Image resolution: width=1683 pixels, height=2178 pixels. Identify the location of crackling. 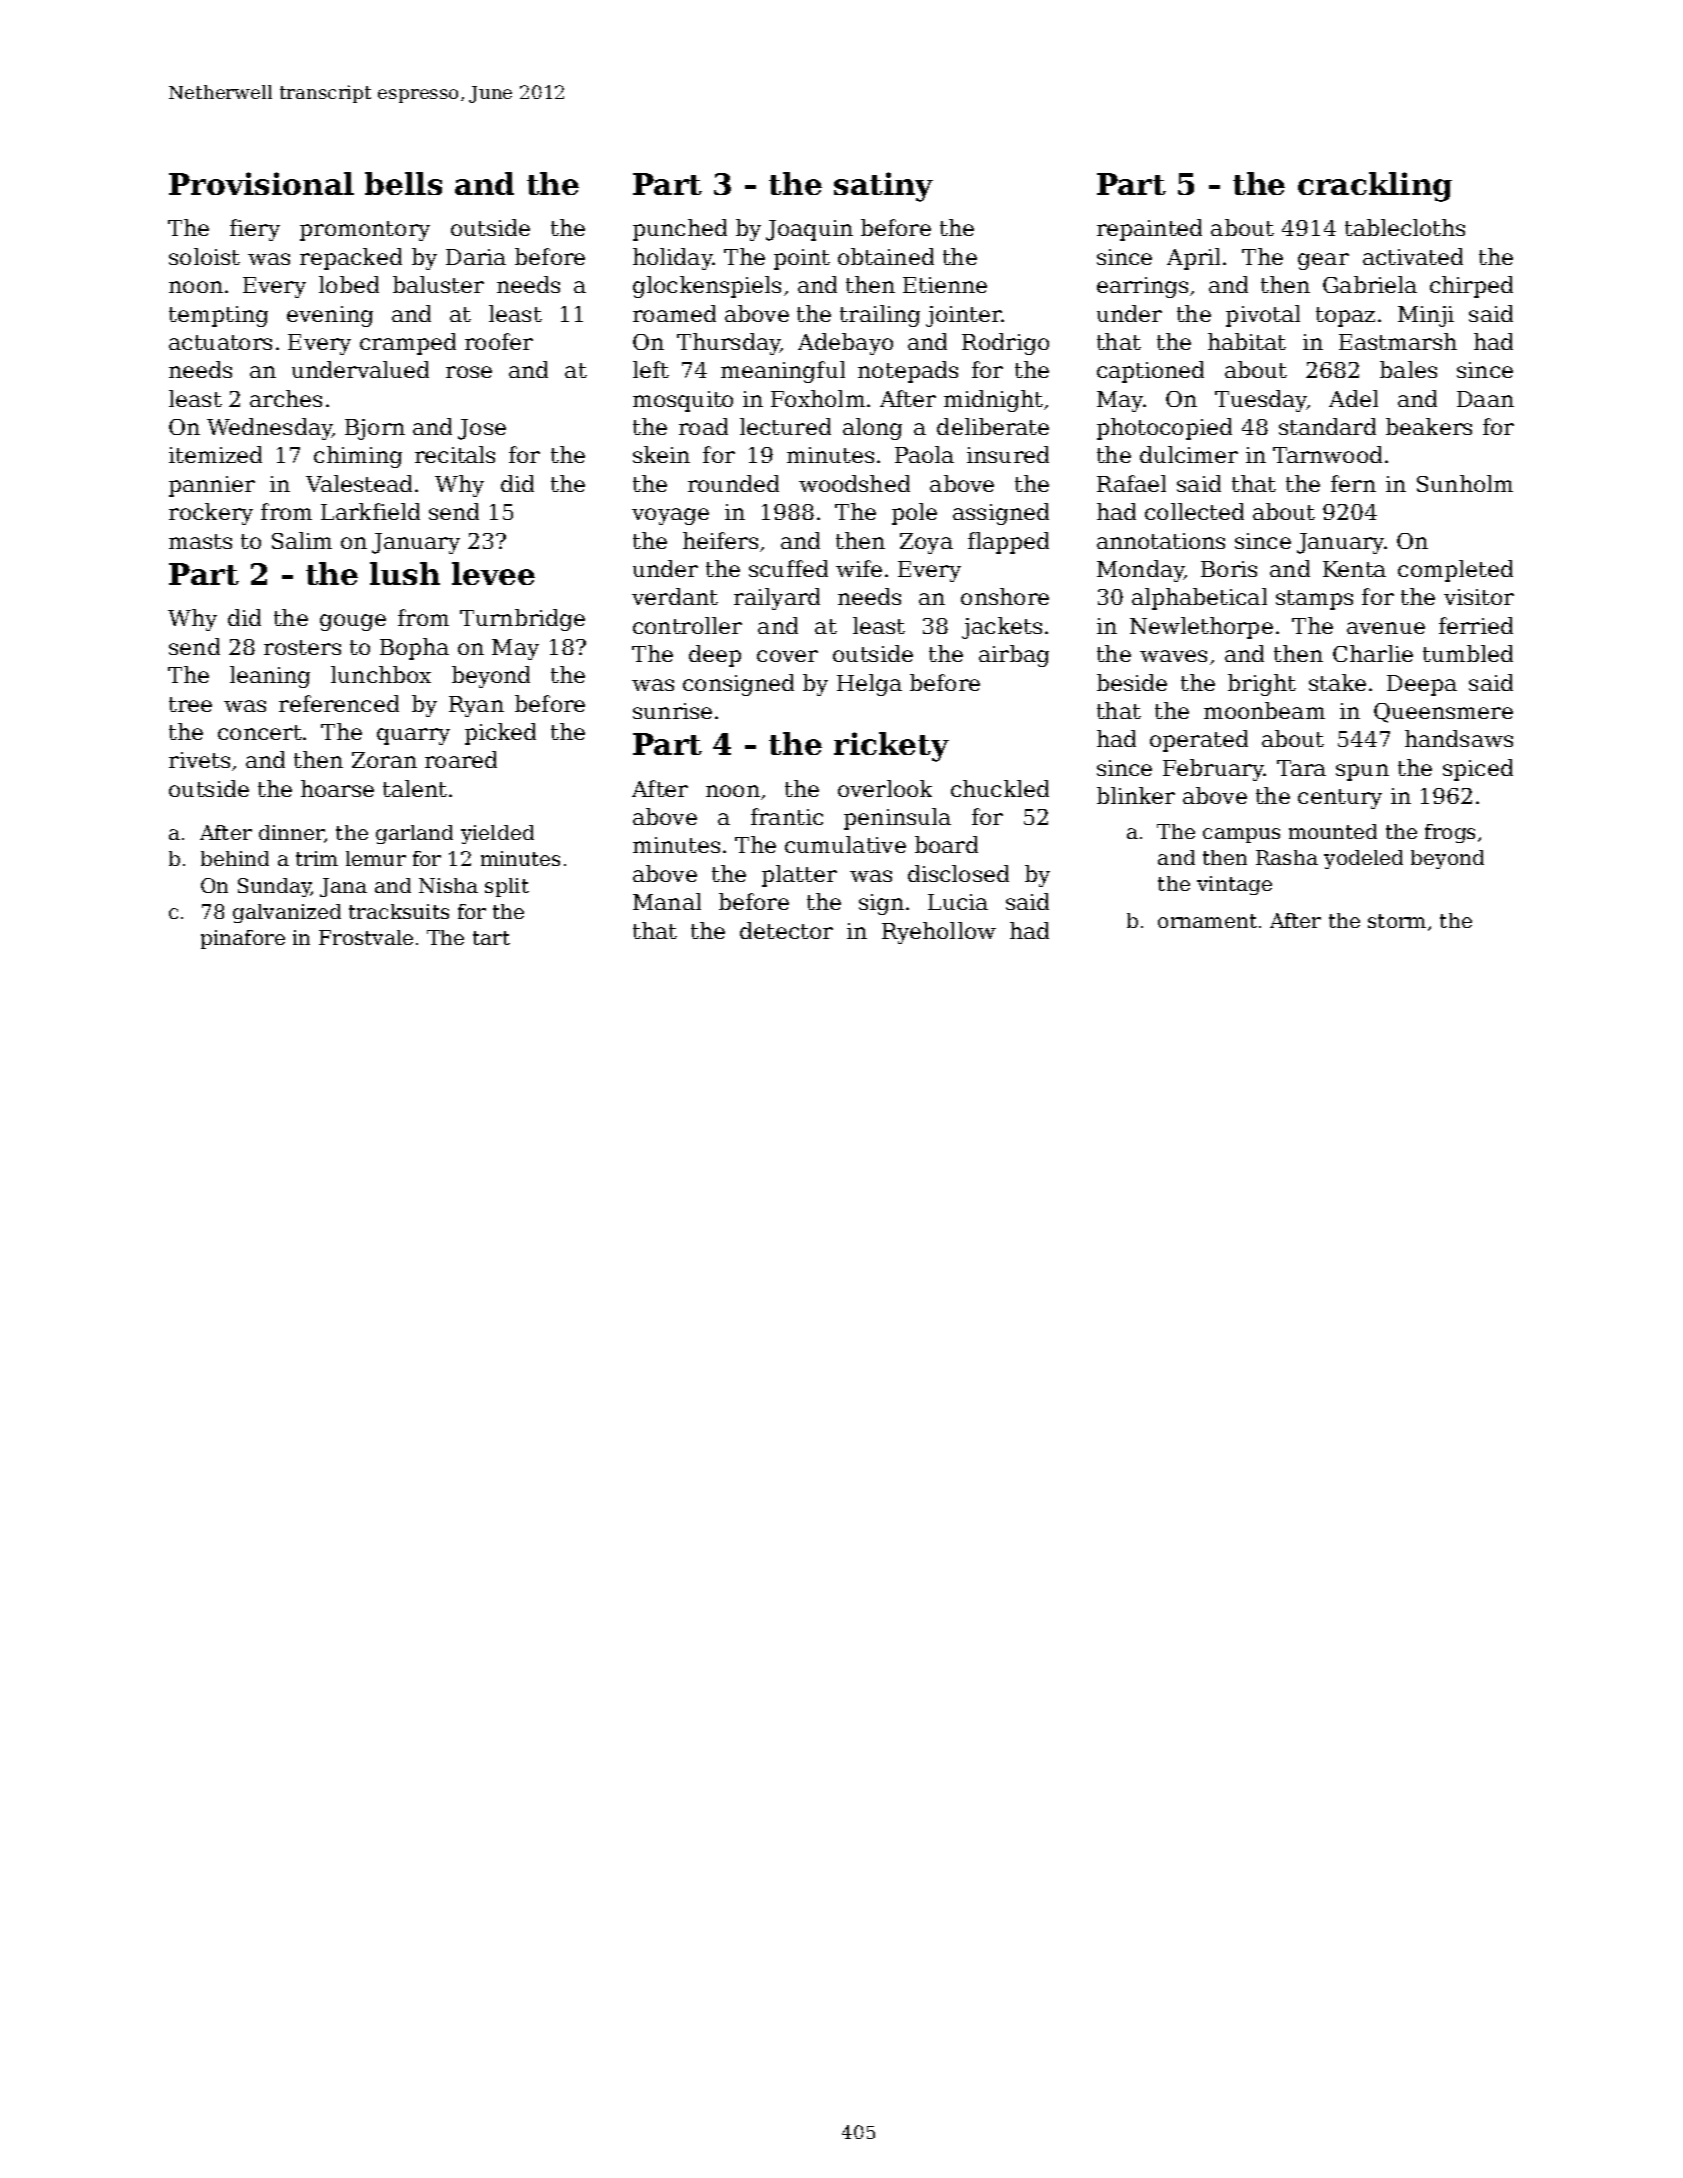
(1375, 187).
